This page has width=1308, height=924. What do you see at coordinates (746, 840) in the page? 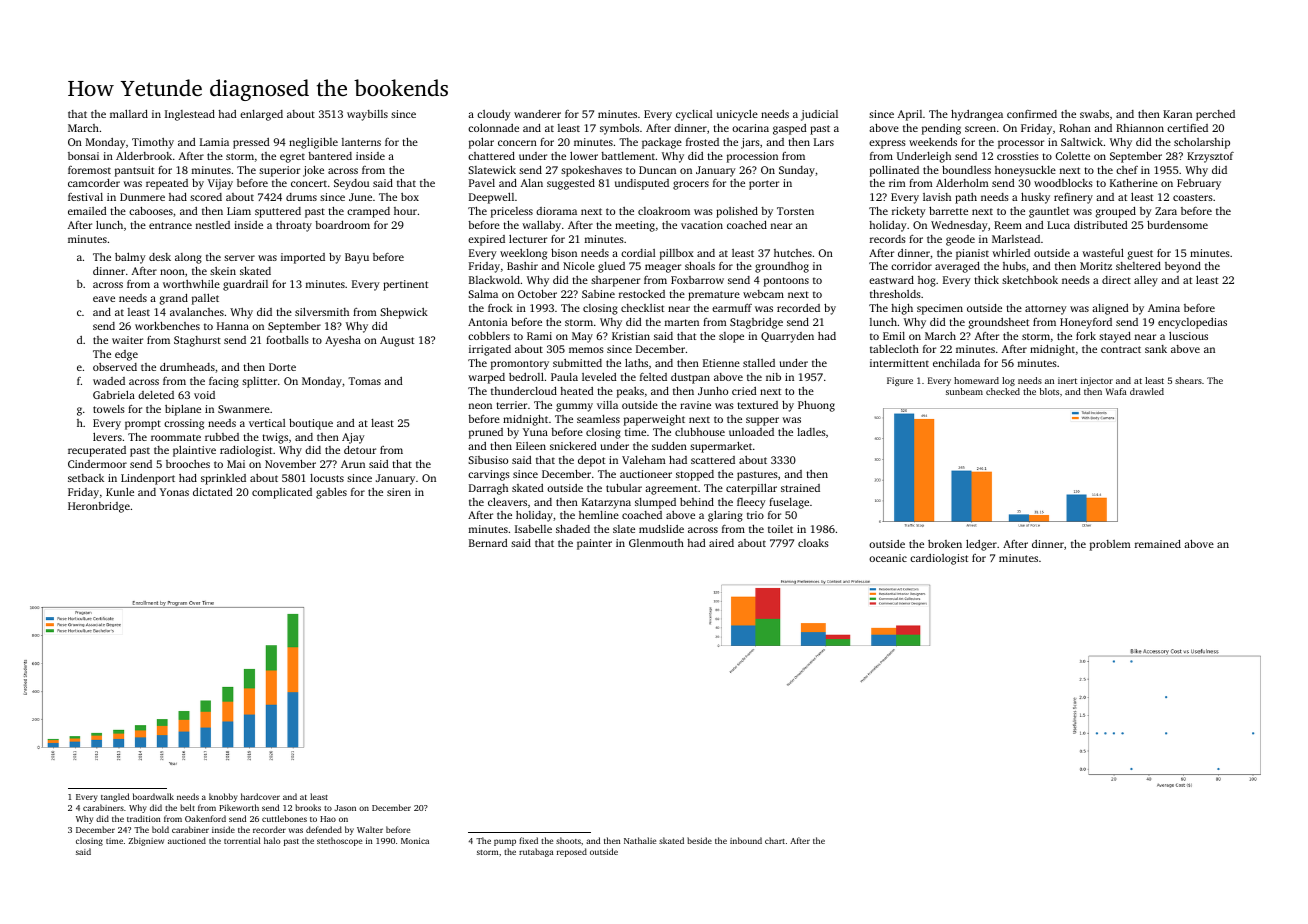
I see `inbound` at bounding box center [746, 840].
